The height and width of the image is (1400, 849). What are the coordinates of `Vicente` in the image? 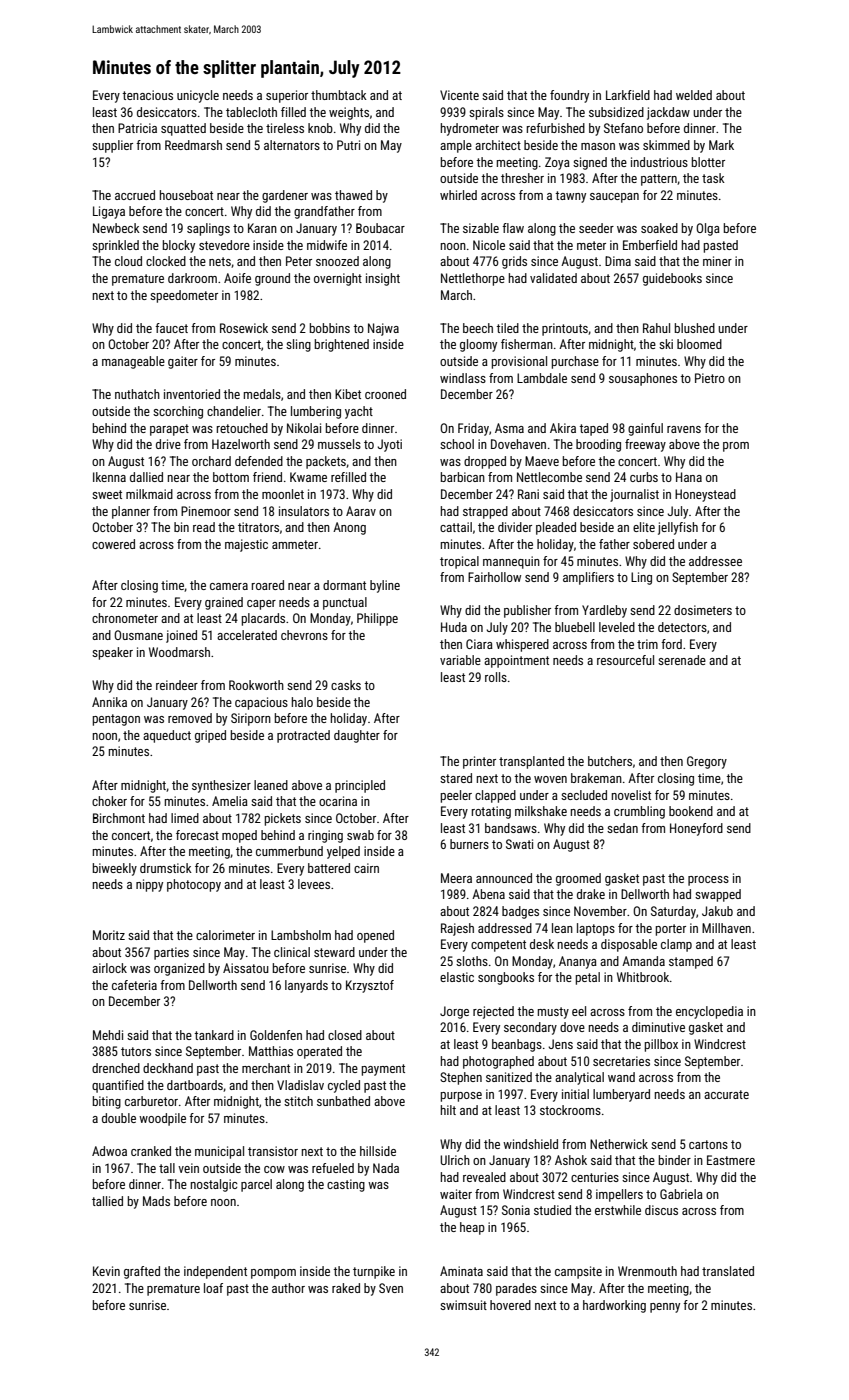 It's located at (459, 95).
